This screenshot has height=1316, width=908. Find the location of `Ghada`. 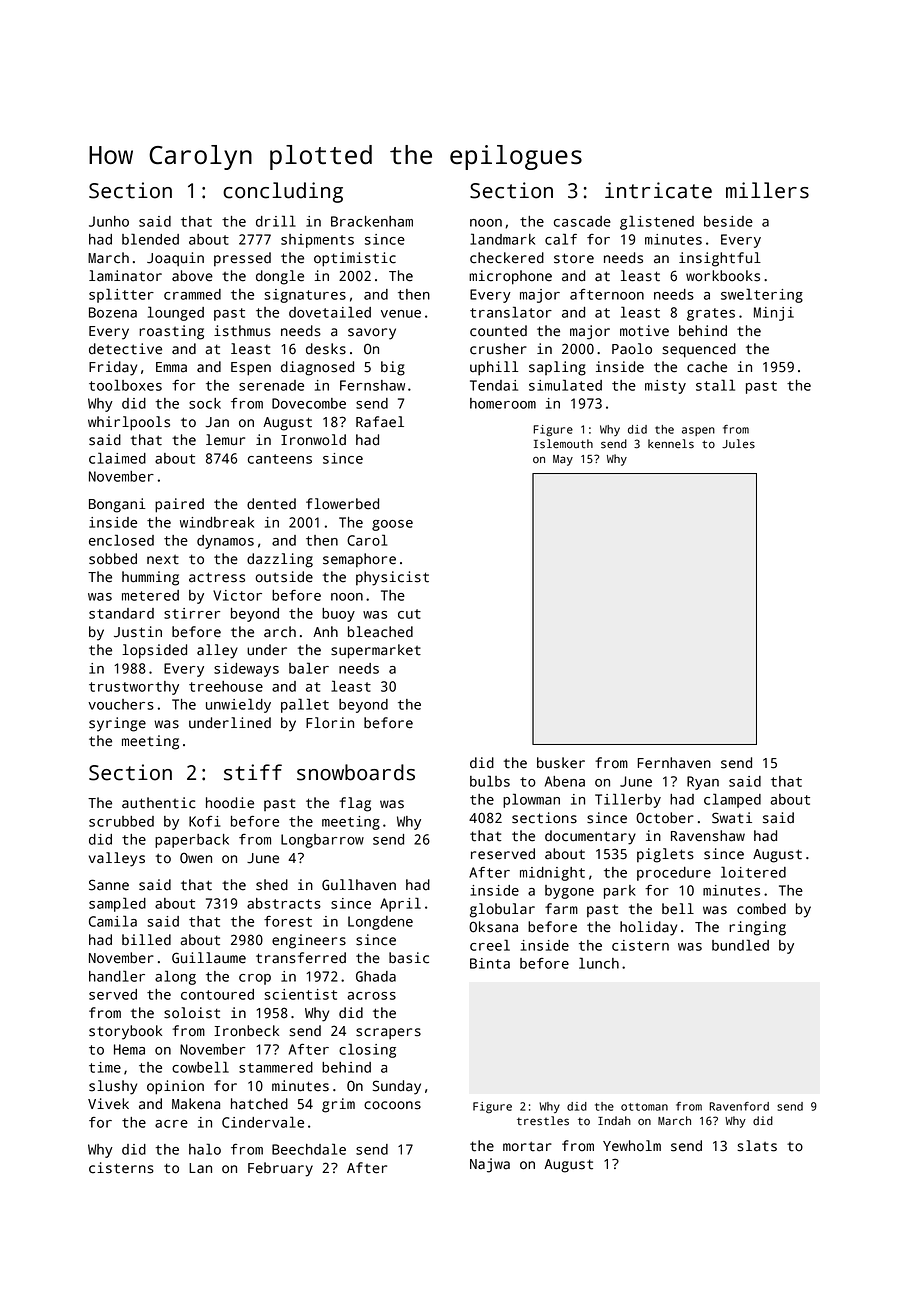

Ghada is located at coordinates (376, 976).
